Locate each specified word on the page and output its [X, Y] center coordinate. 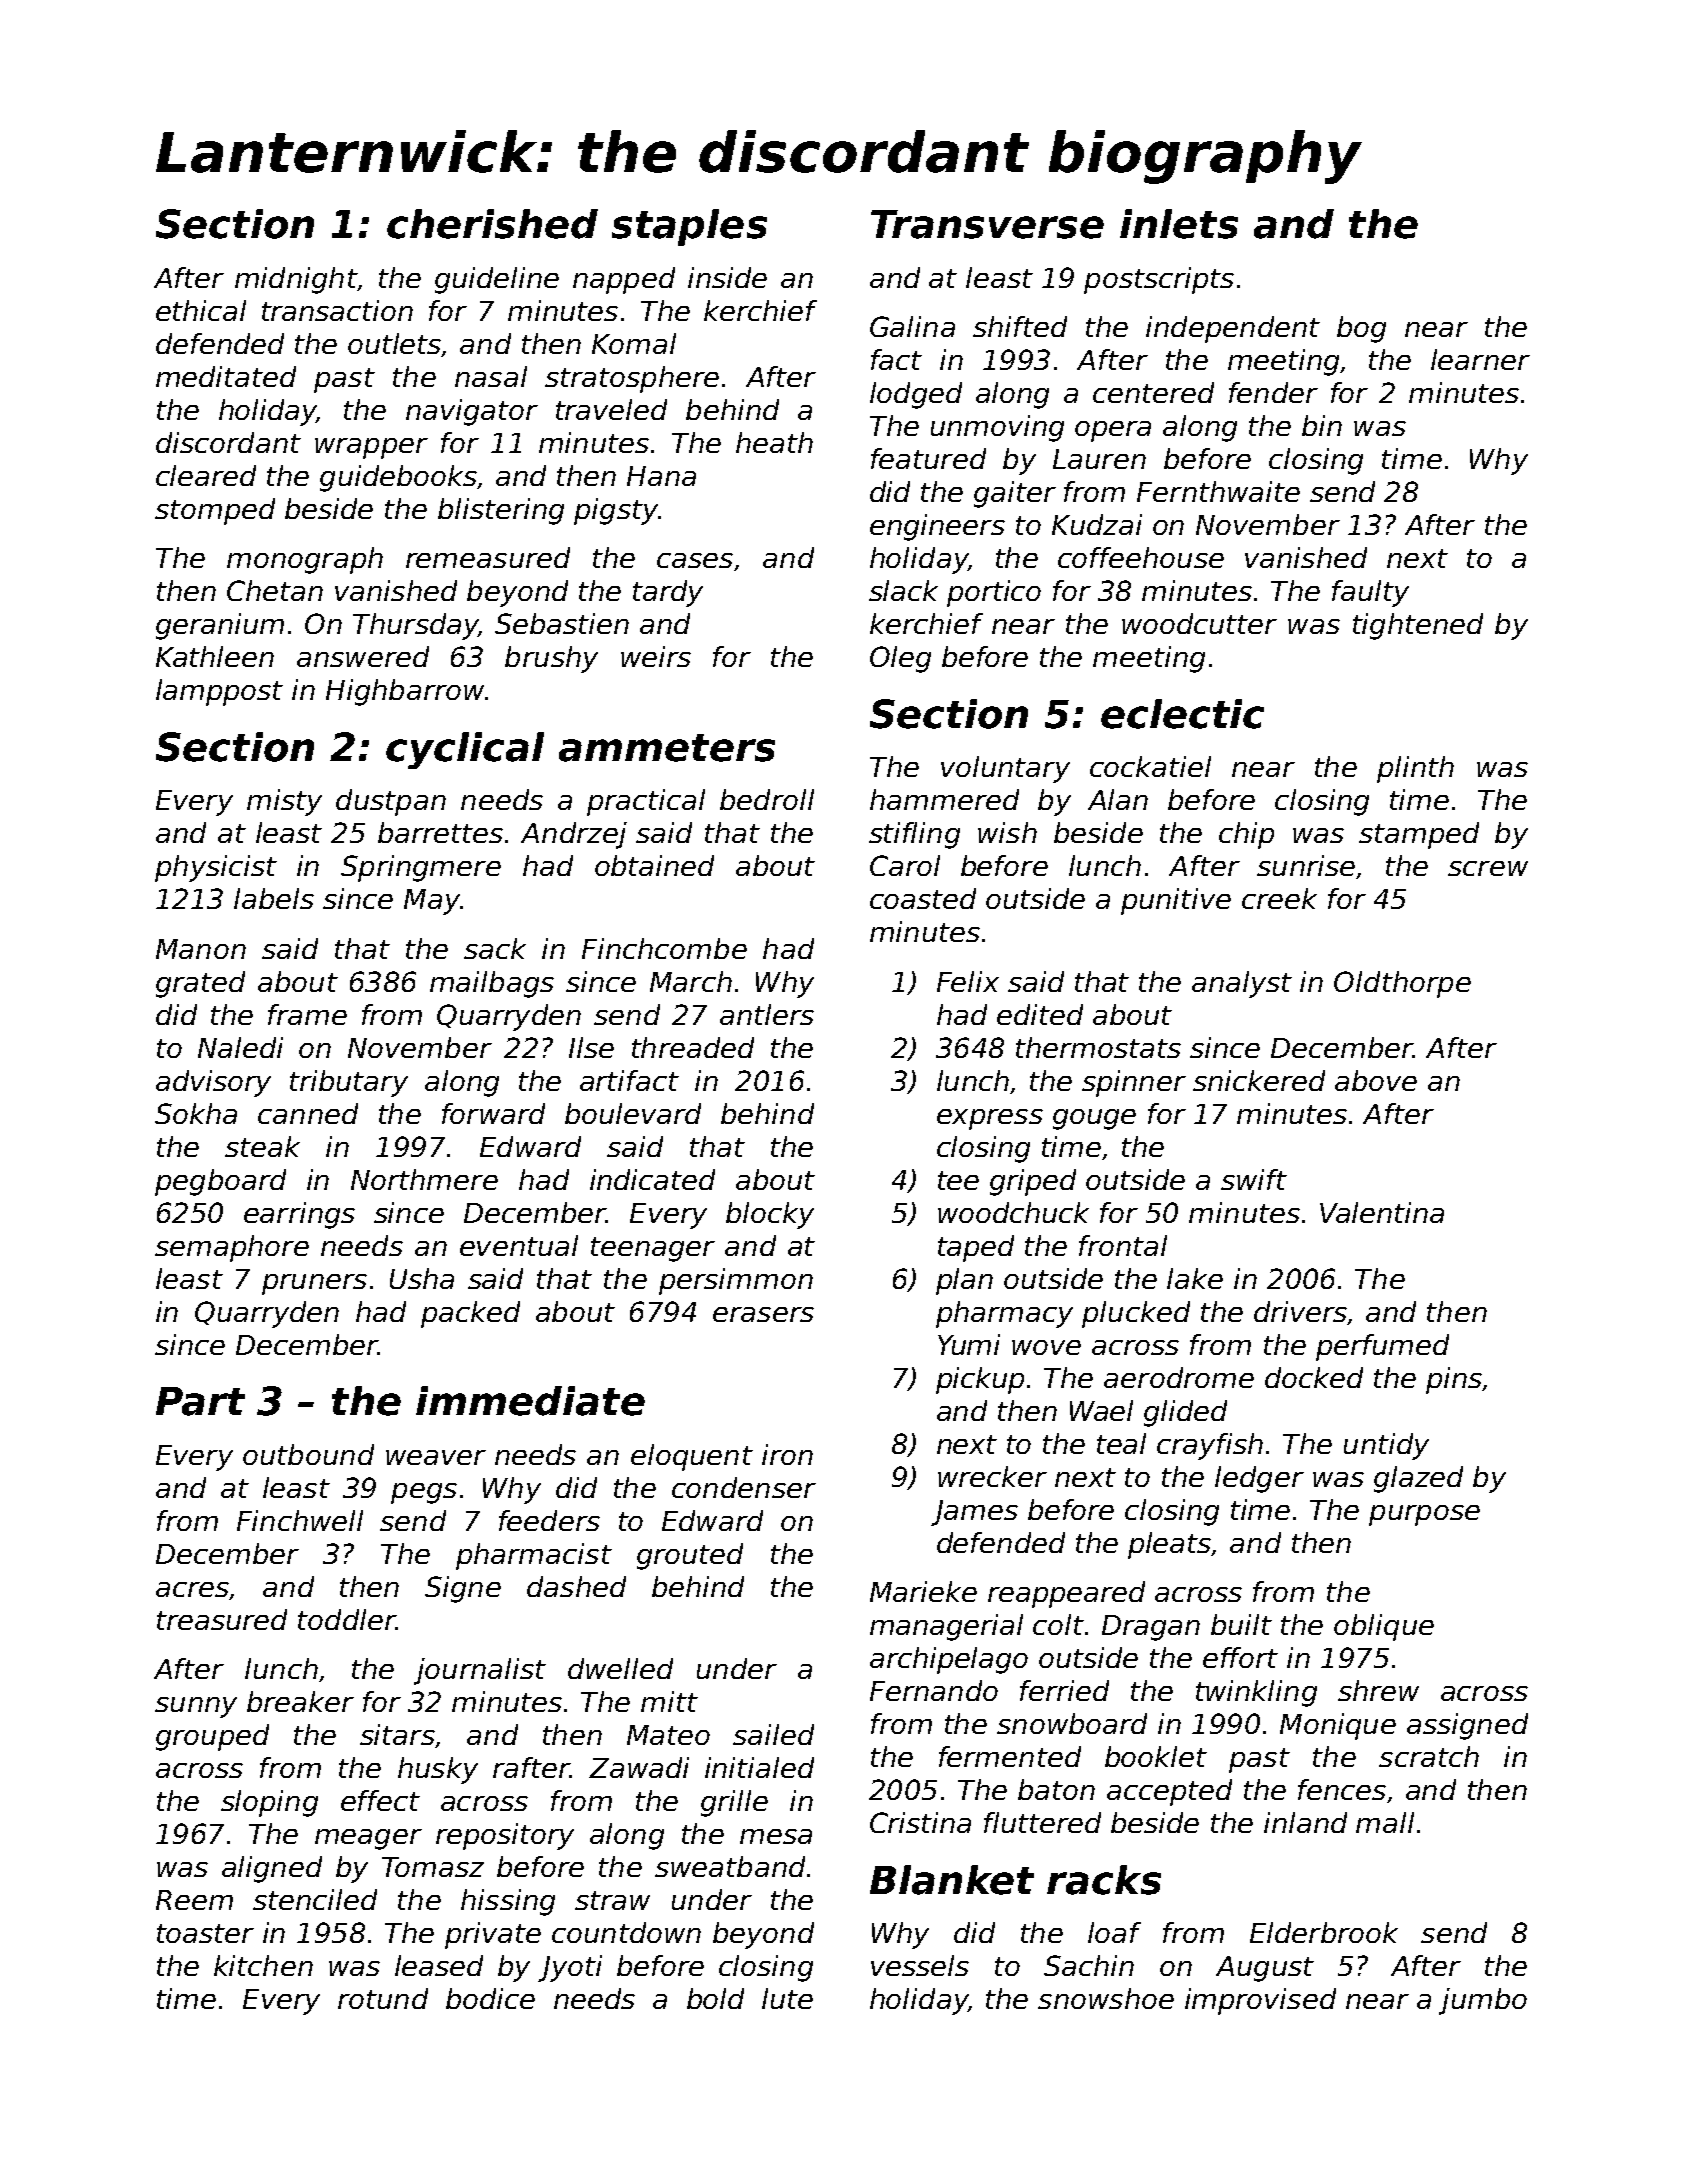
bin [1322, 425]
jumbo [1483, 2001]
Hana [661, 476]
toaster [205, 1933]
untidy [1386, 1446]
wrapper [371, 448]
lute [787, 1998]
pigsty [616, 511]
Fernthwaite [1218, 491]
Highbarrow [405, 692]
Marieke [923, 1591]
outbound [308, 1454]
